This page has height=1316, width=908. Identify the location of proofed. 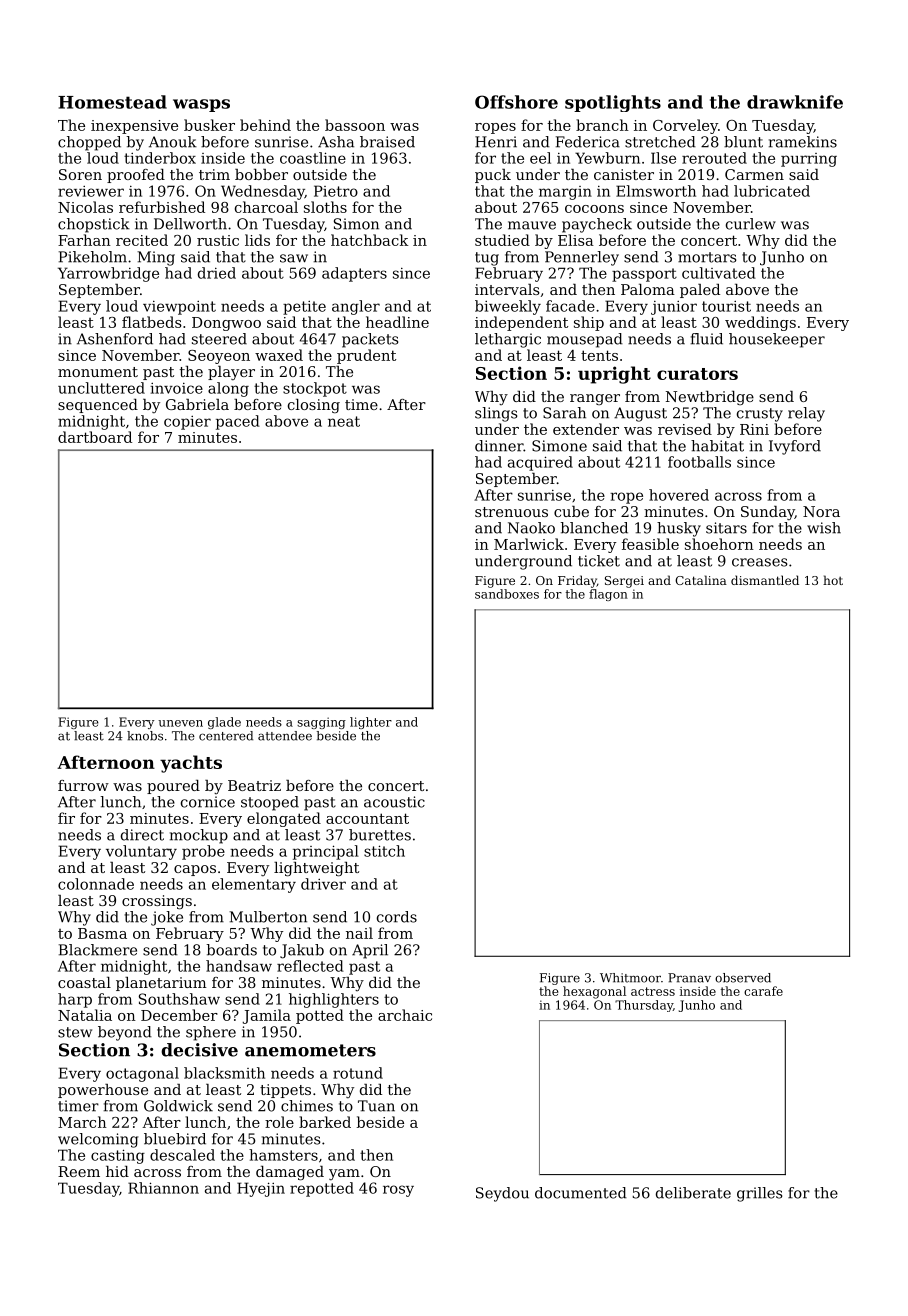
(136, 176).
